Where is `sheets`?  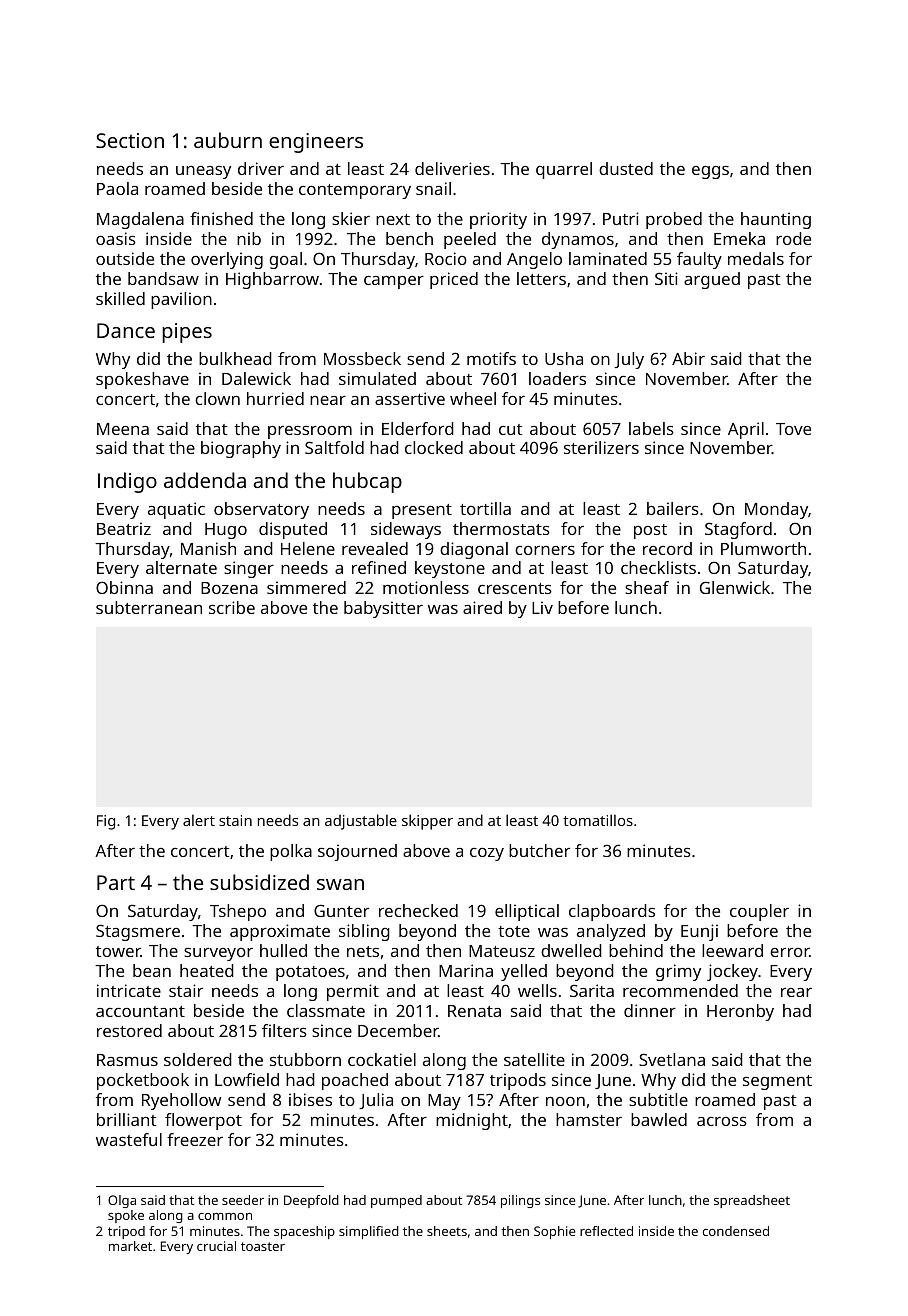 sheets is located at coordinates (447, 1231).
